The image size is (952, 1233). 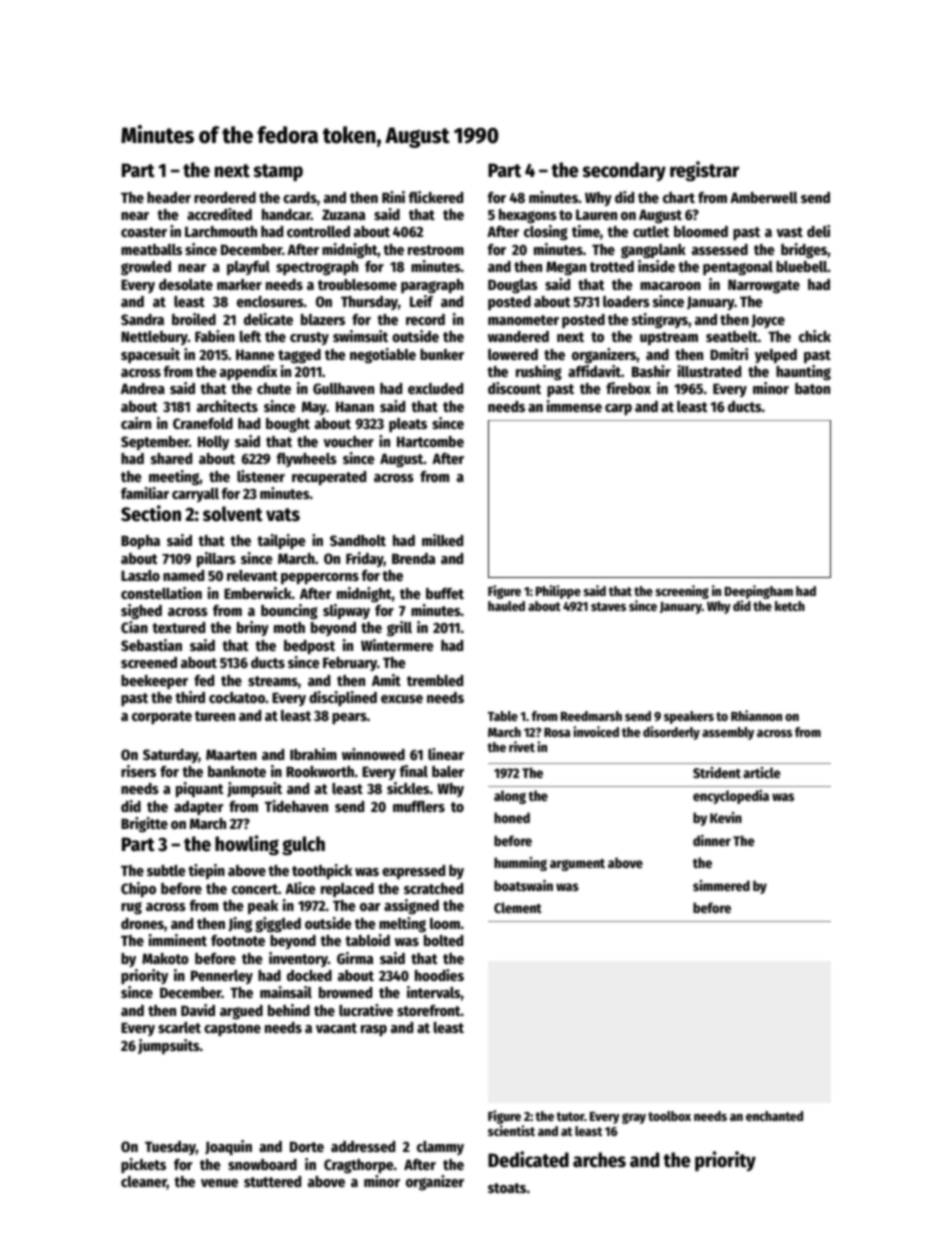 I want to click on enchanted, so click(x=774, y=1116).
